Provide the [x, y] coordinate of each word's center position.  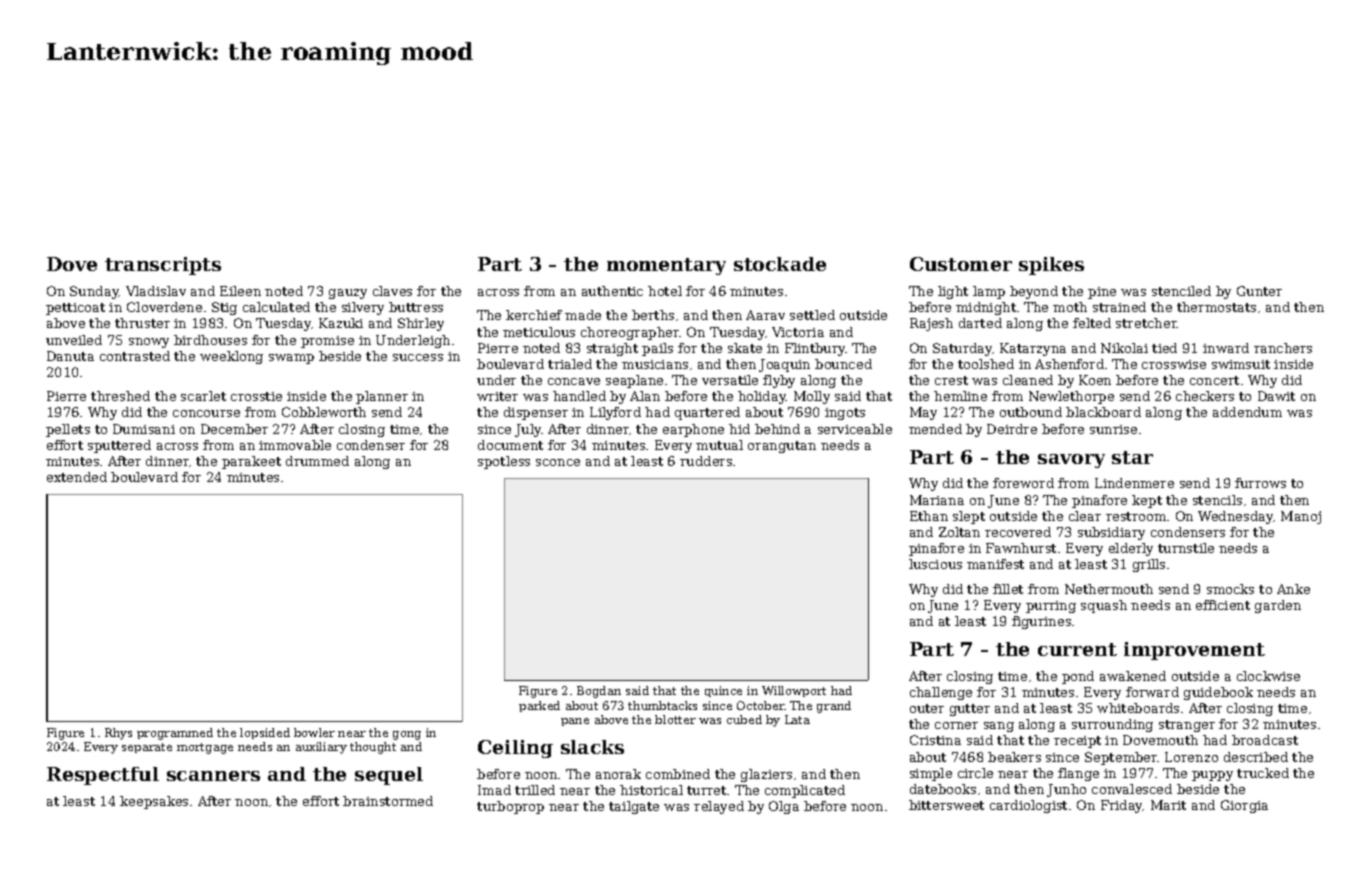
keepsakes [154, 802]
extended [77, 477]
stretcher [1146, 323]
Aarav [765, 315]
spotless [504, 462]
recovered [1018, 532]
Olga [784, 807]
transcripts [163, 266]
